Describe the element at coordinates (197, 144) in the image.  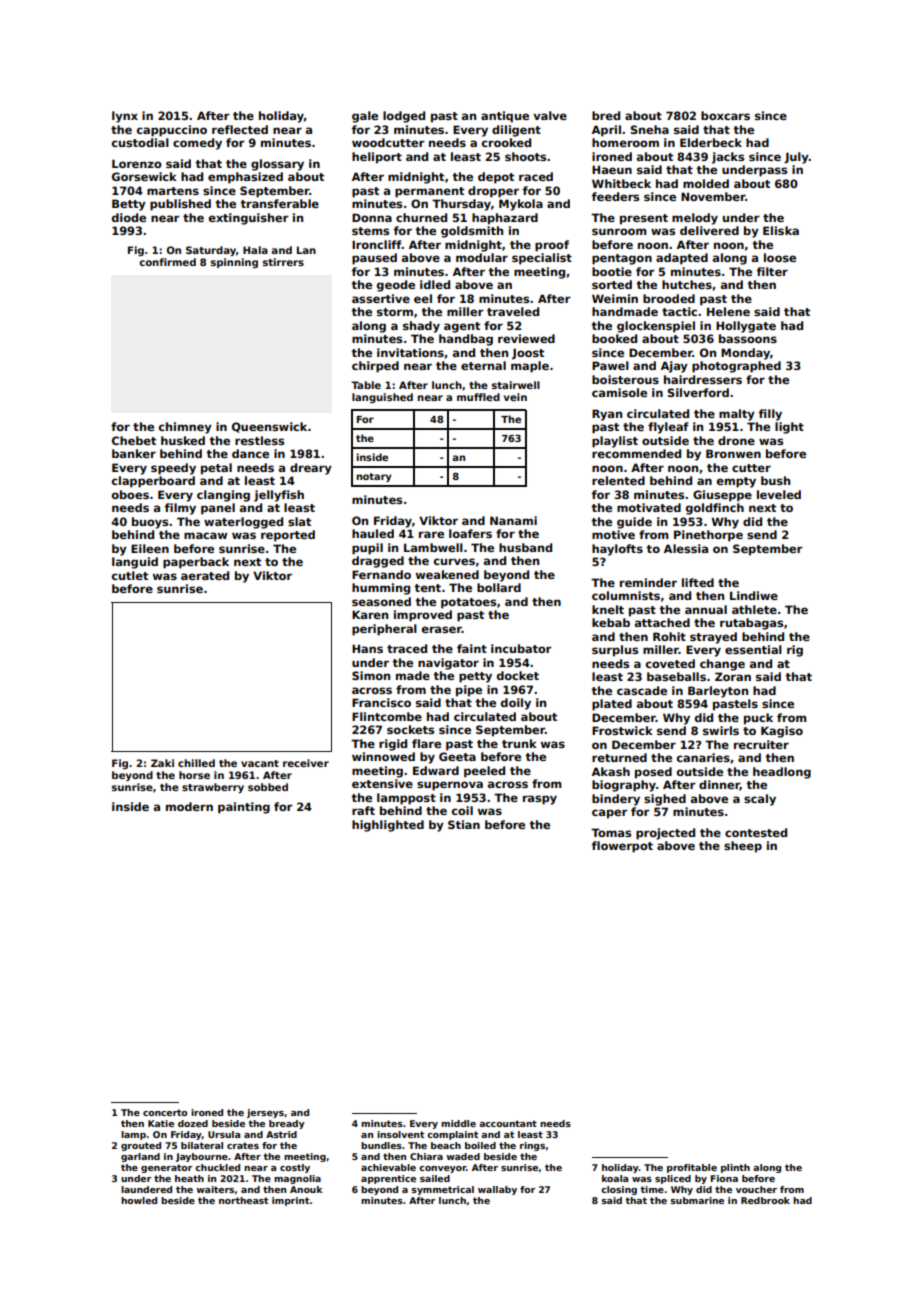
I see `comedy` at that location.
